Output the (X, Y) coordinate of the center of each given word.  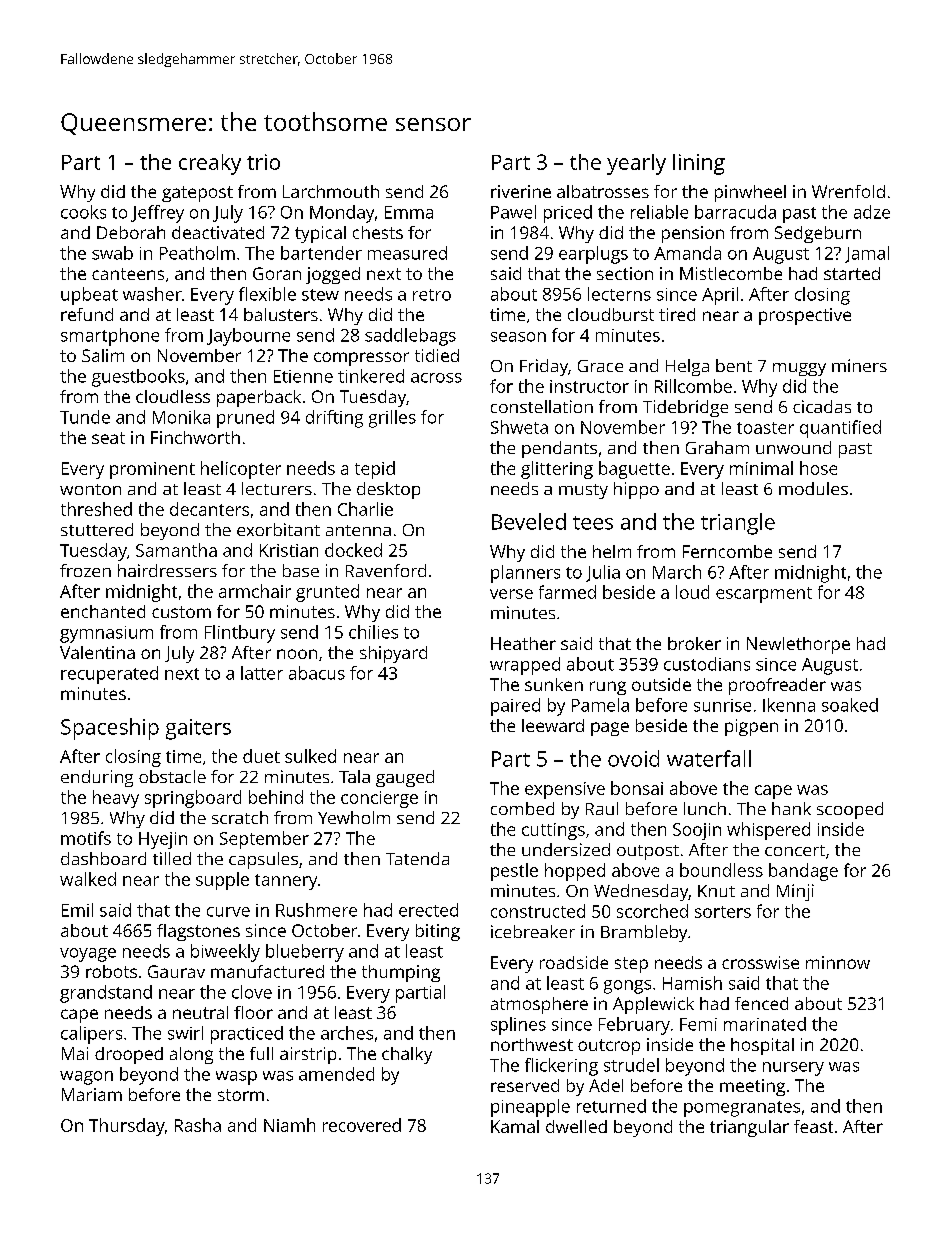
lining (699, 164)
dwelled (576, 1126)
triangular (749, 1128)
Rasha (198, 1125)
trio (263, 162)
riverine (521, 191)
